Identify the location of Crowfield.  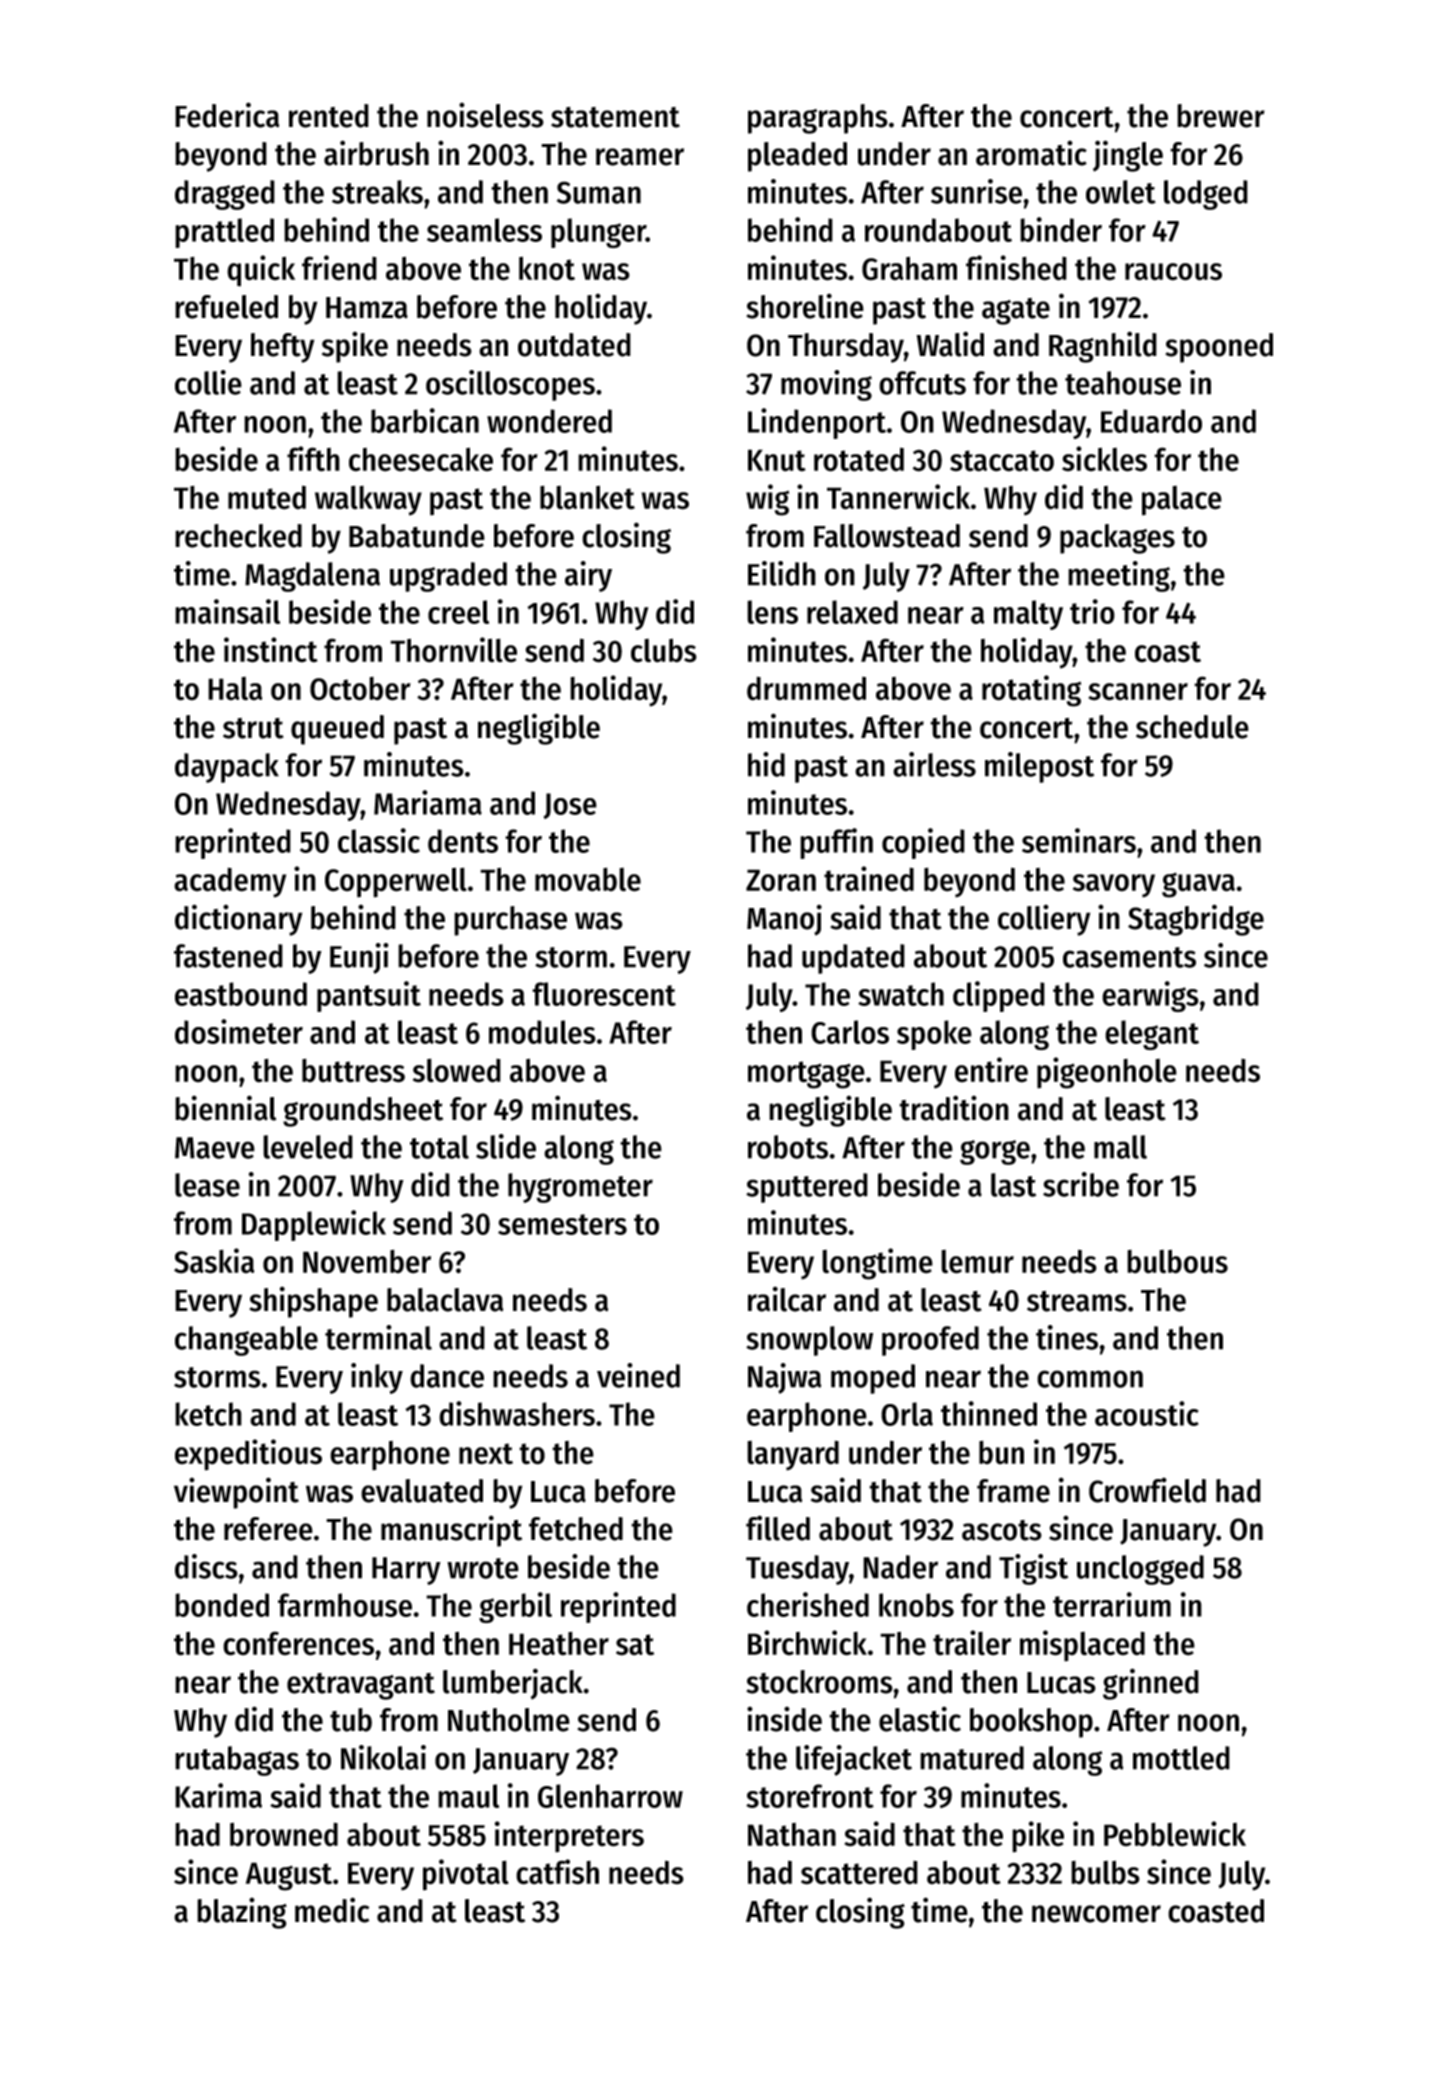
(1147, 1490).
